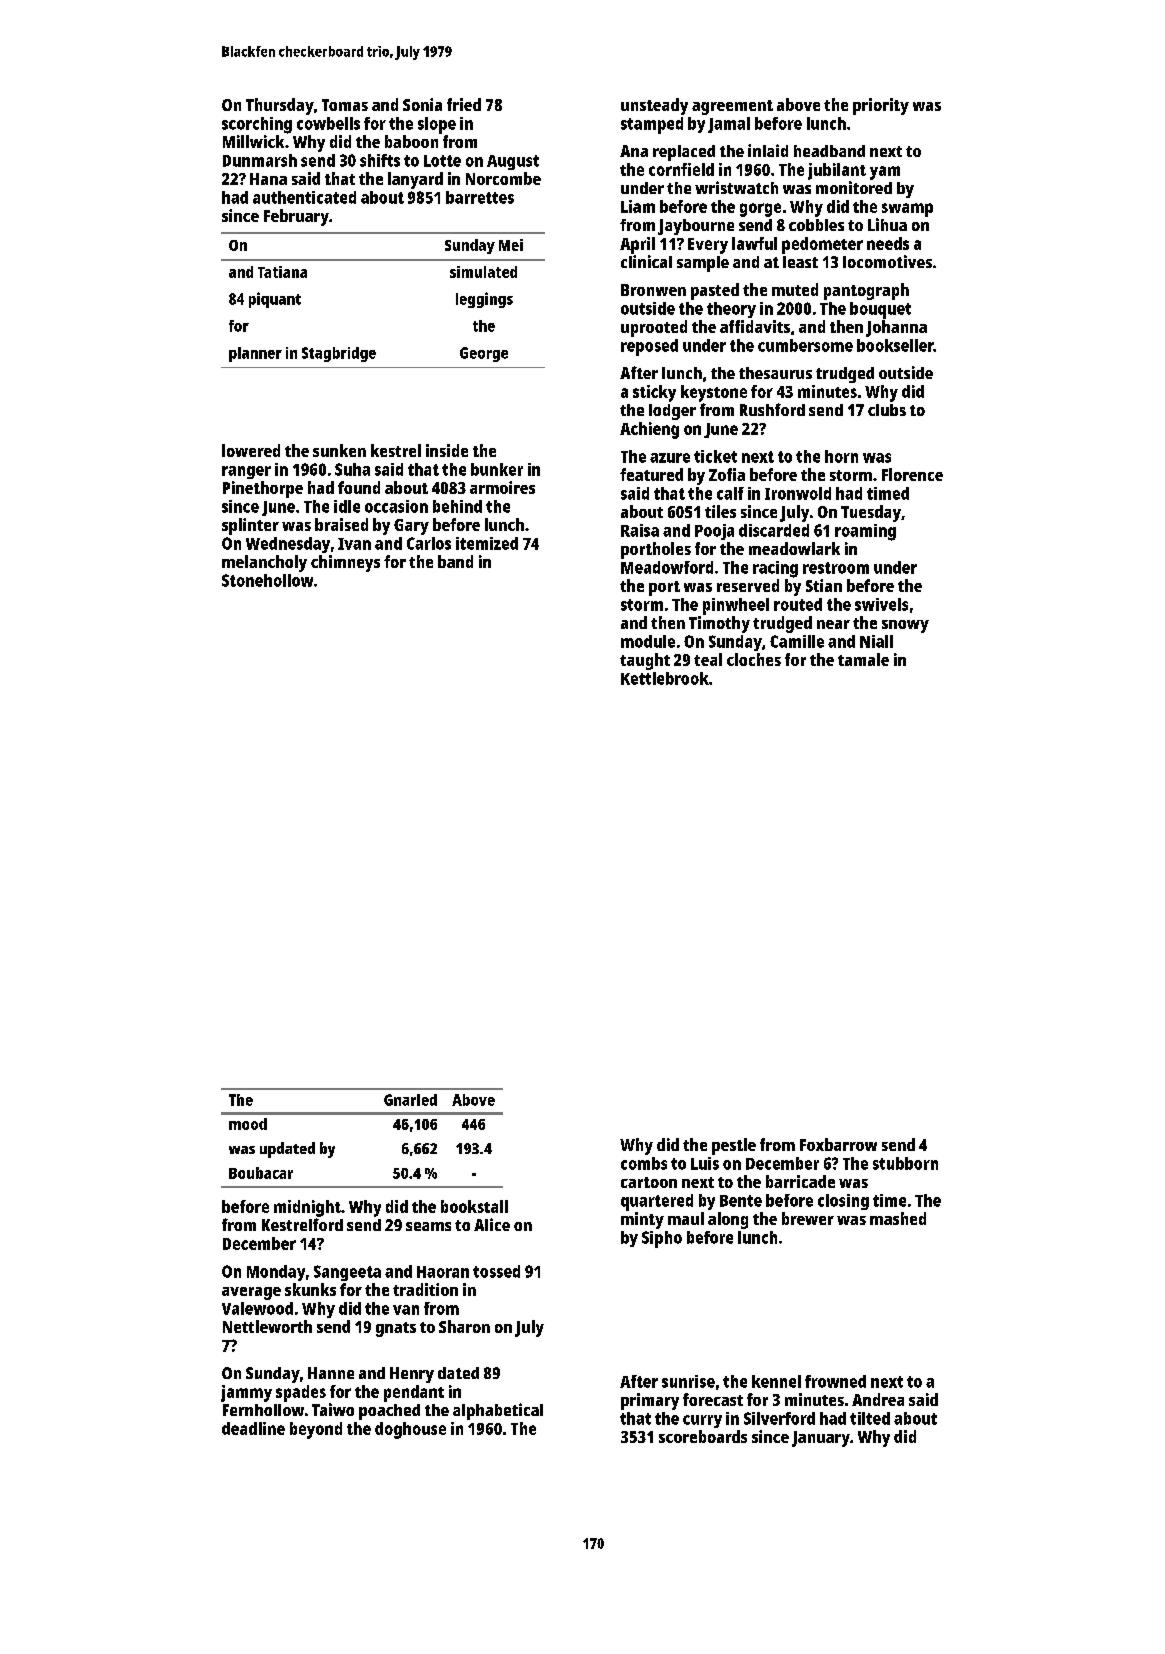  I want to click on pestle, so click(734, 1146).
